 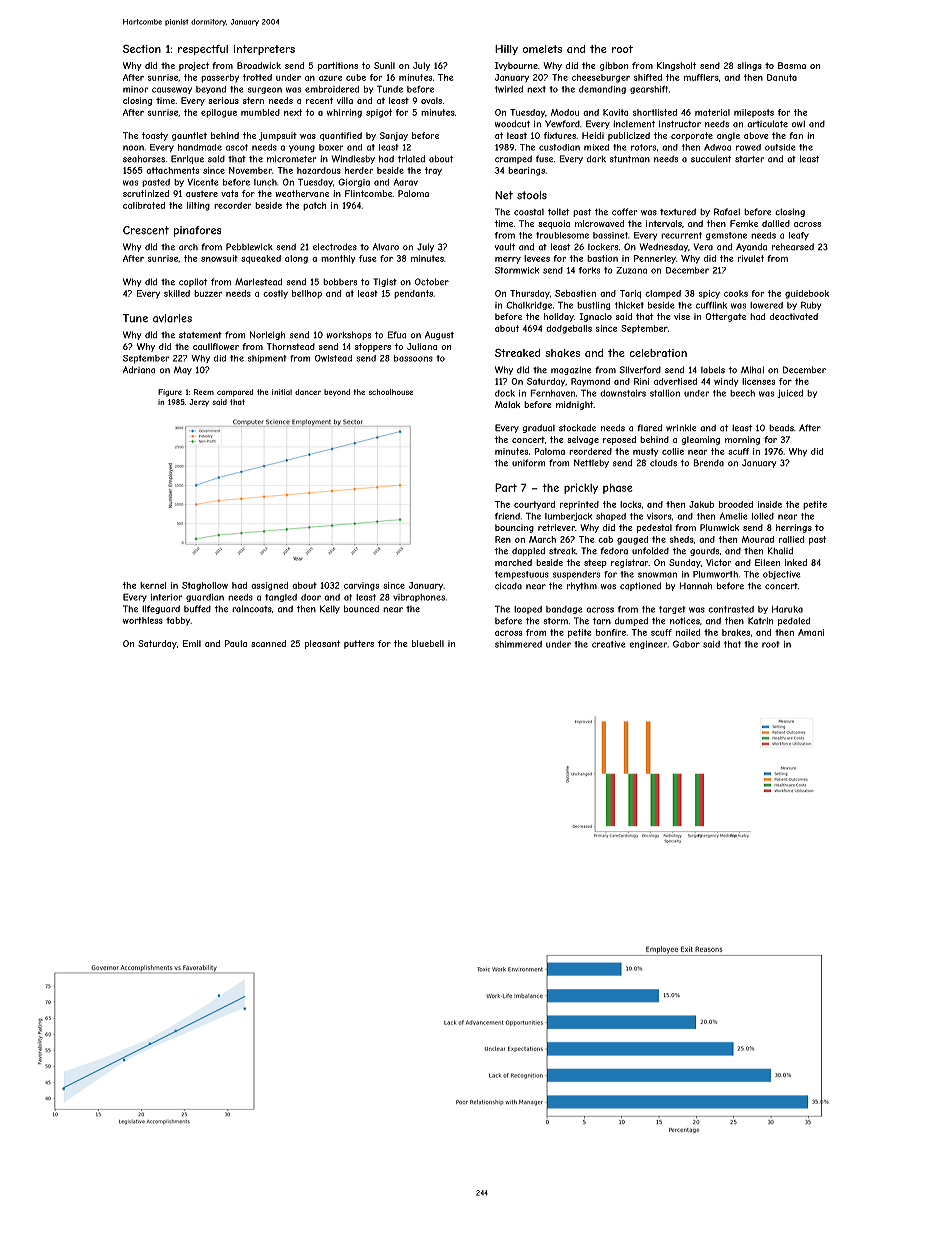 I want to click on Basma, so click(x=792, y=65).
